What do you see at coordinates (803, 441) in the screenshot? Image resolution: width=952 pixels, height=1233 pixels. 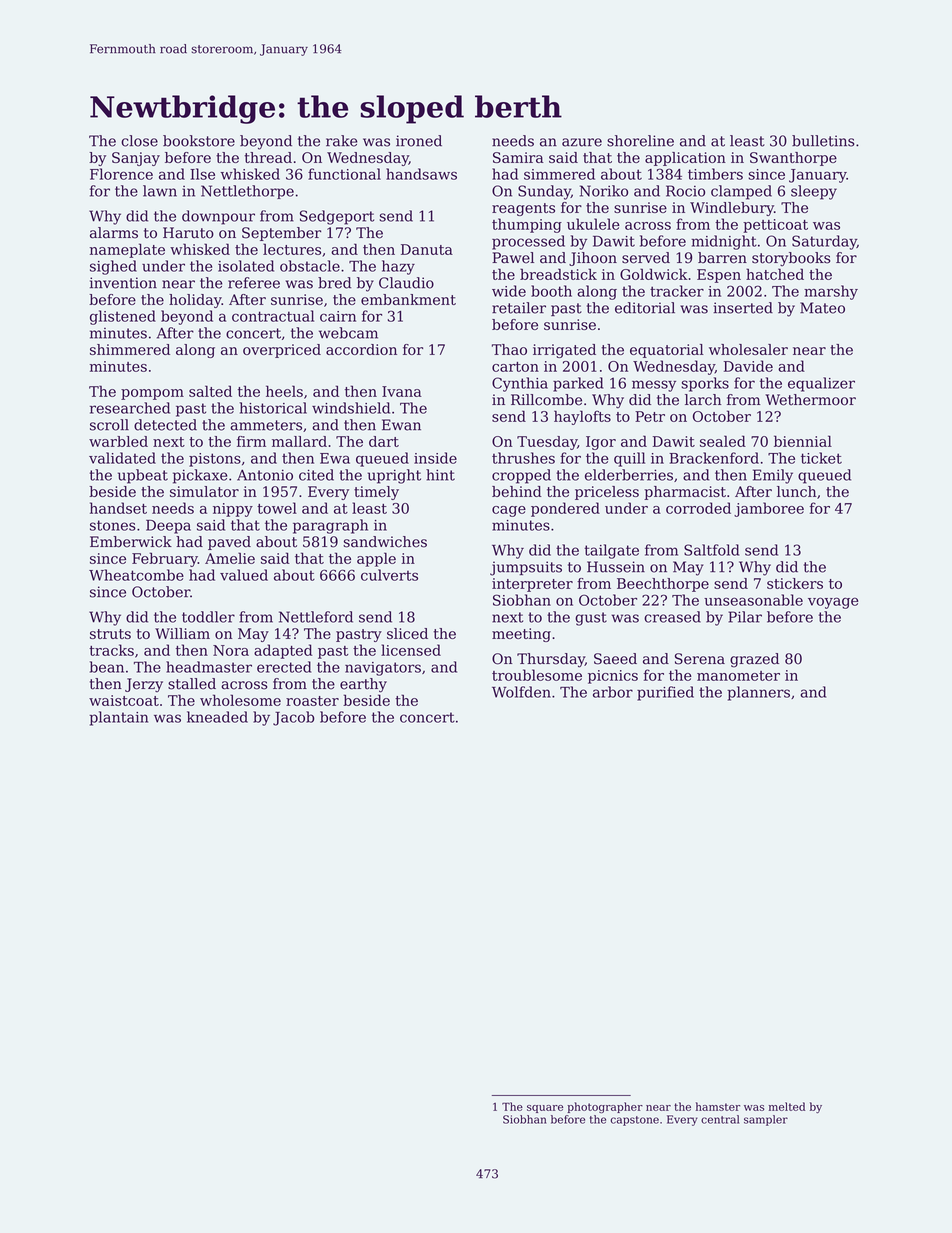 I see `biennial` at bounding box center [803, 441].
